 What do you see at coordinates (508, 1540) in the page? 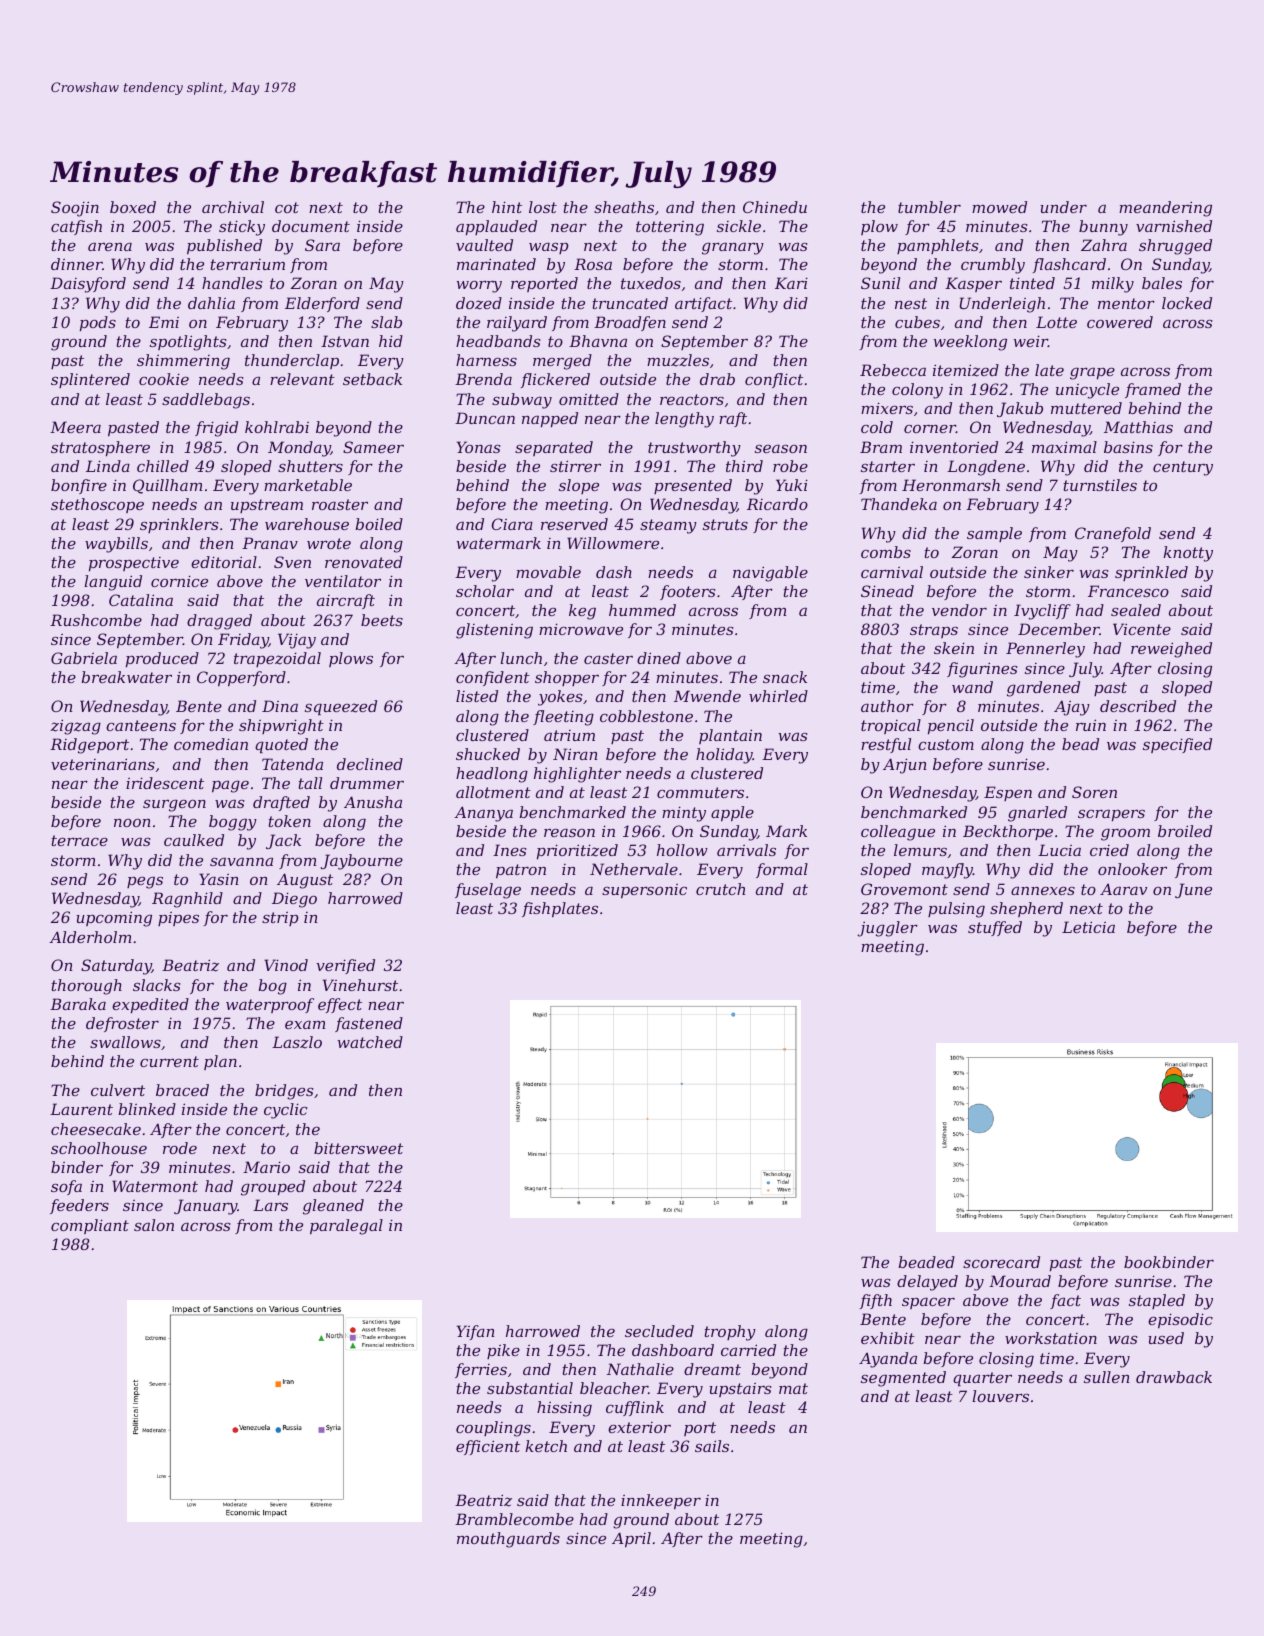
I see `mouthguards` at bounding box center [508, 1540].
